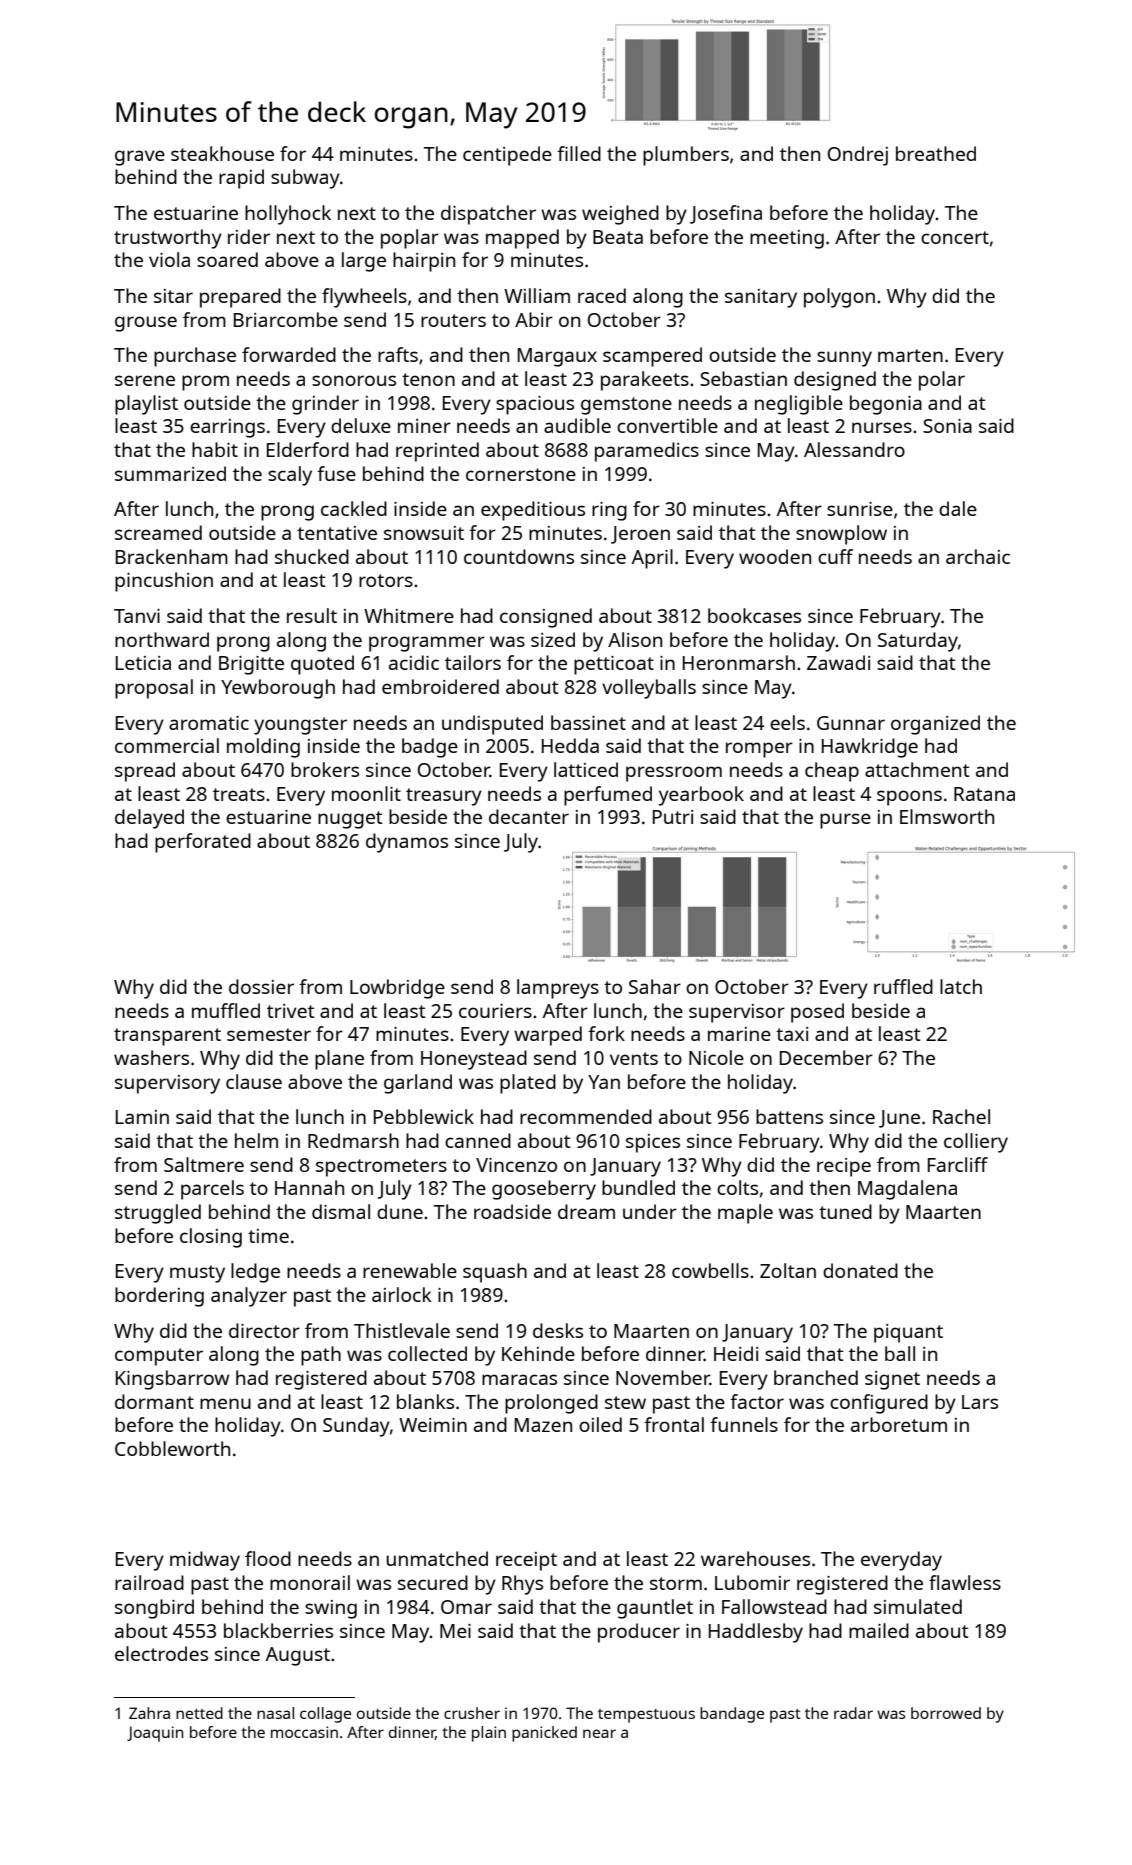  I want to click on perforated, so click(203, 843).
